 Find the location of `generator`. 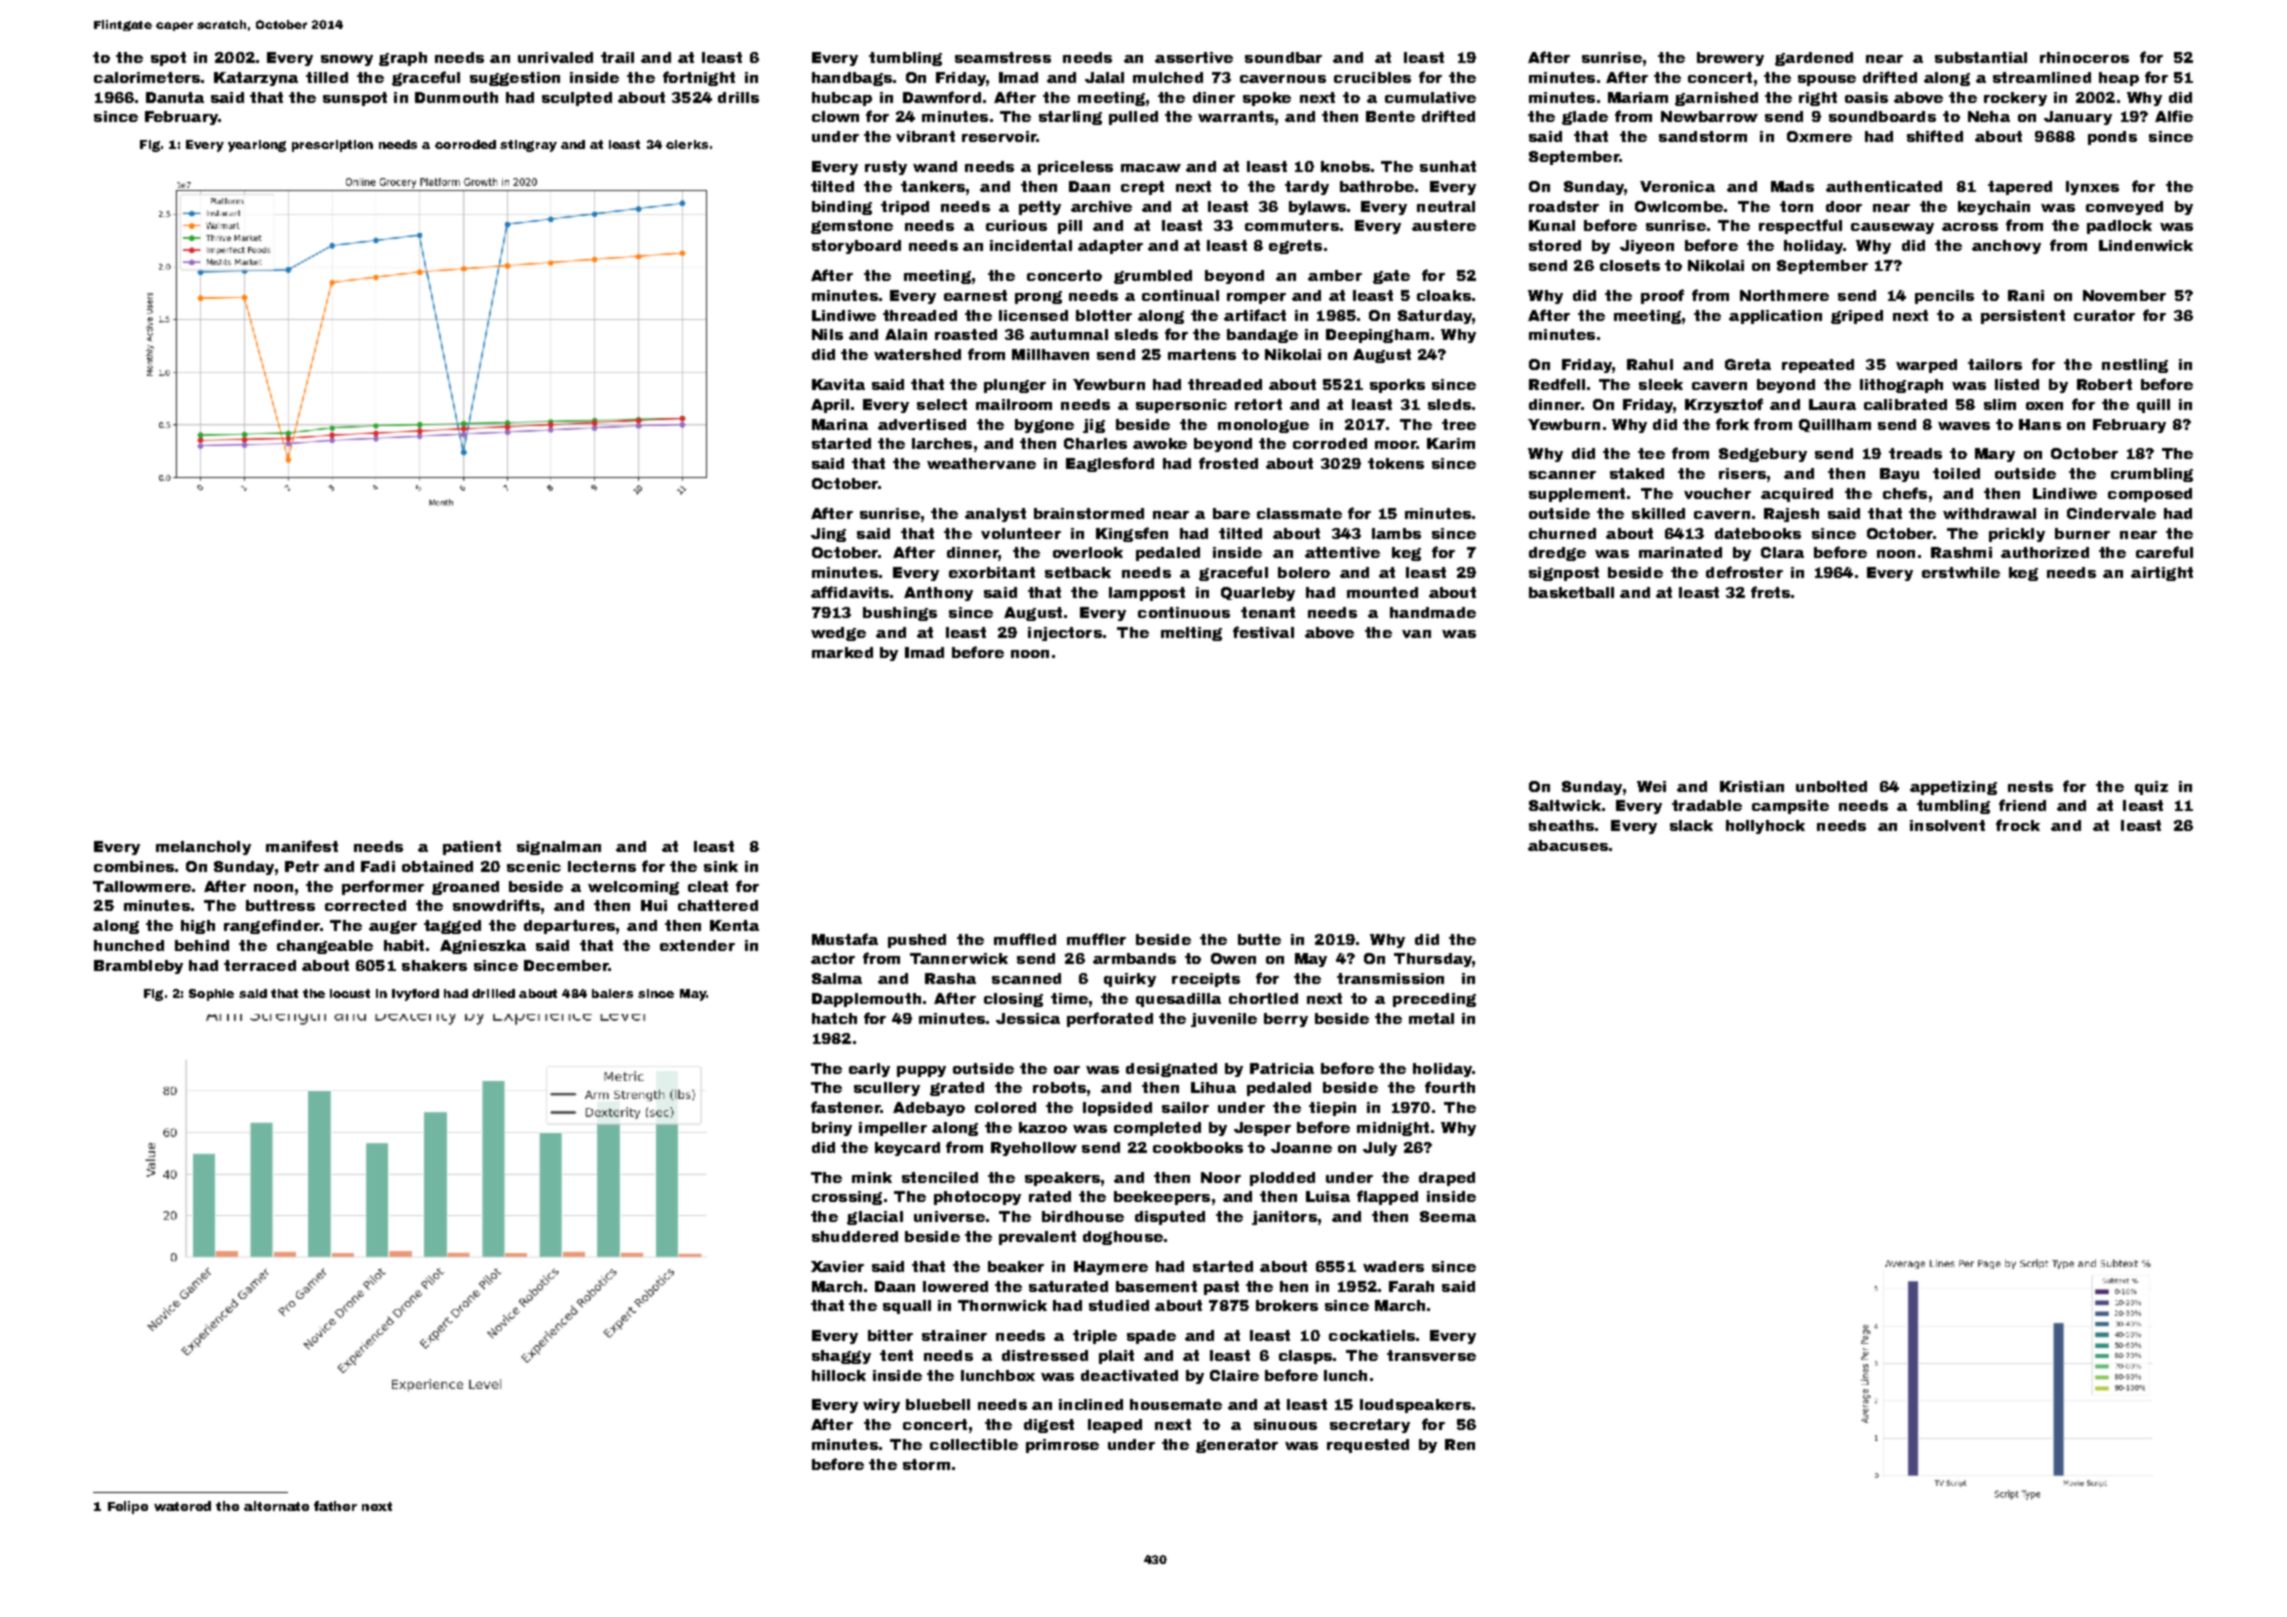

generator is located at coordinates (1237, 1446).
